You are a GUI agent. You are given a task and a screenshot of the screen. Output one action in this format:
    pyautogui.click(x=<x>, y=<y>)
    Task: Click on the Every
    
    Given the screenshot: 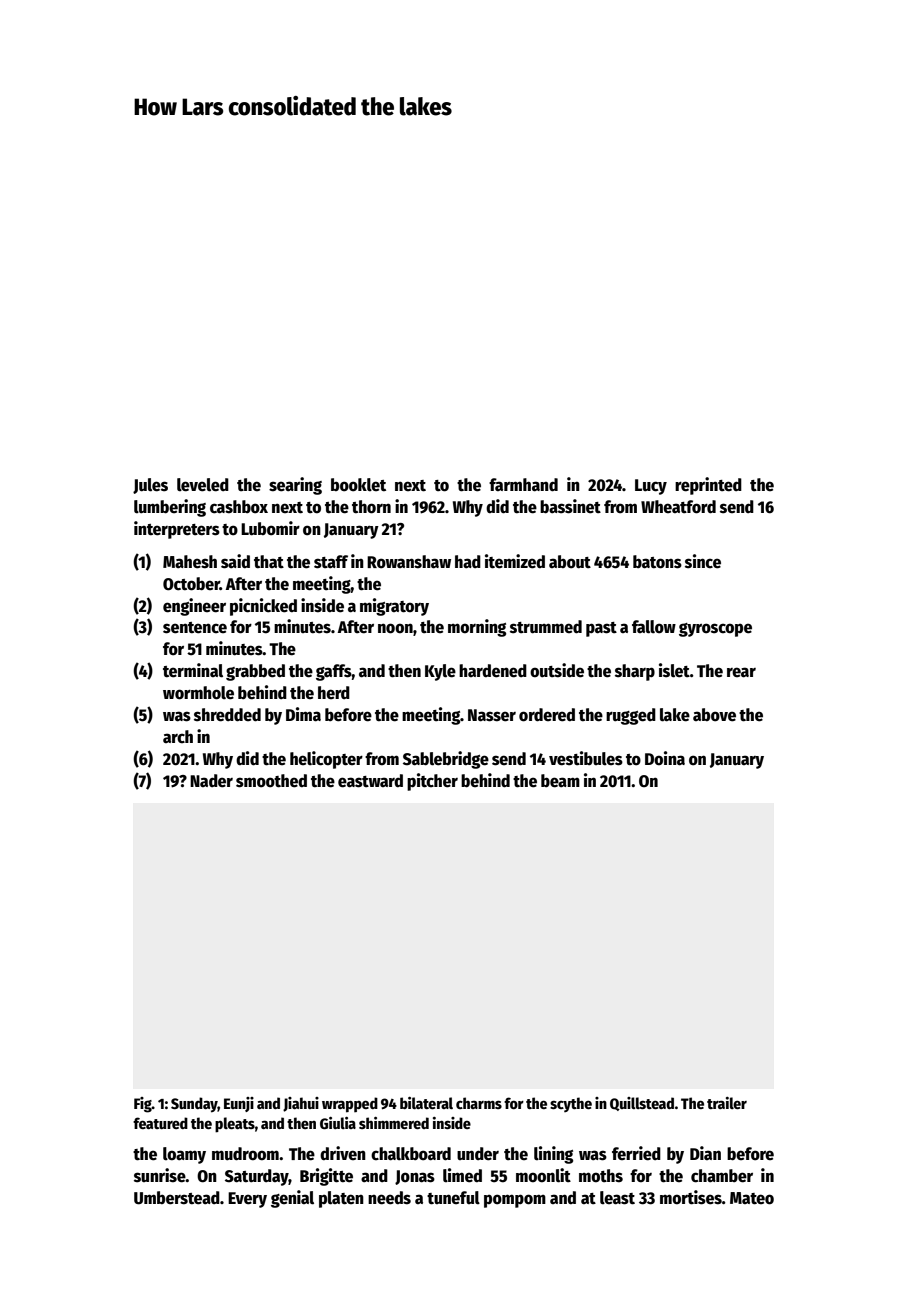 What is the action you would take?
    pyautogui.click(x=247, y=1200)
